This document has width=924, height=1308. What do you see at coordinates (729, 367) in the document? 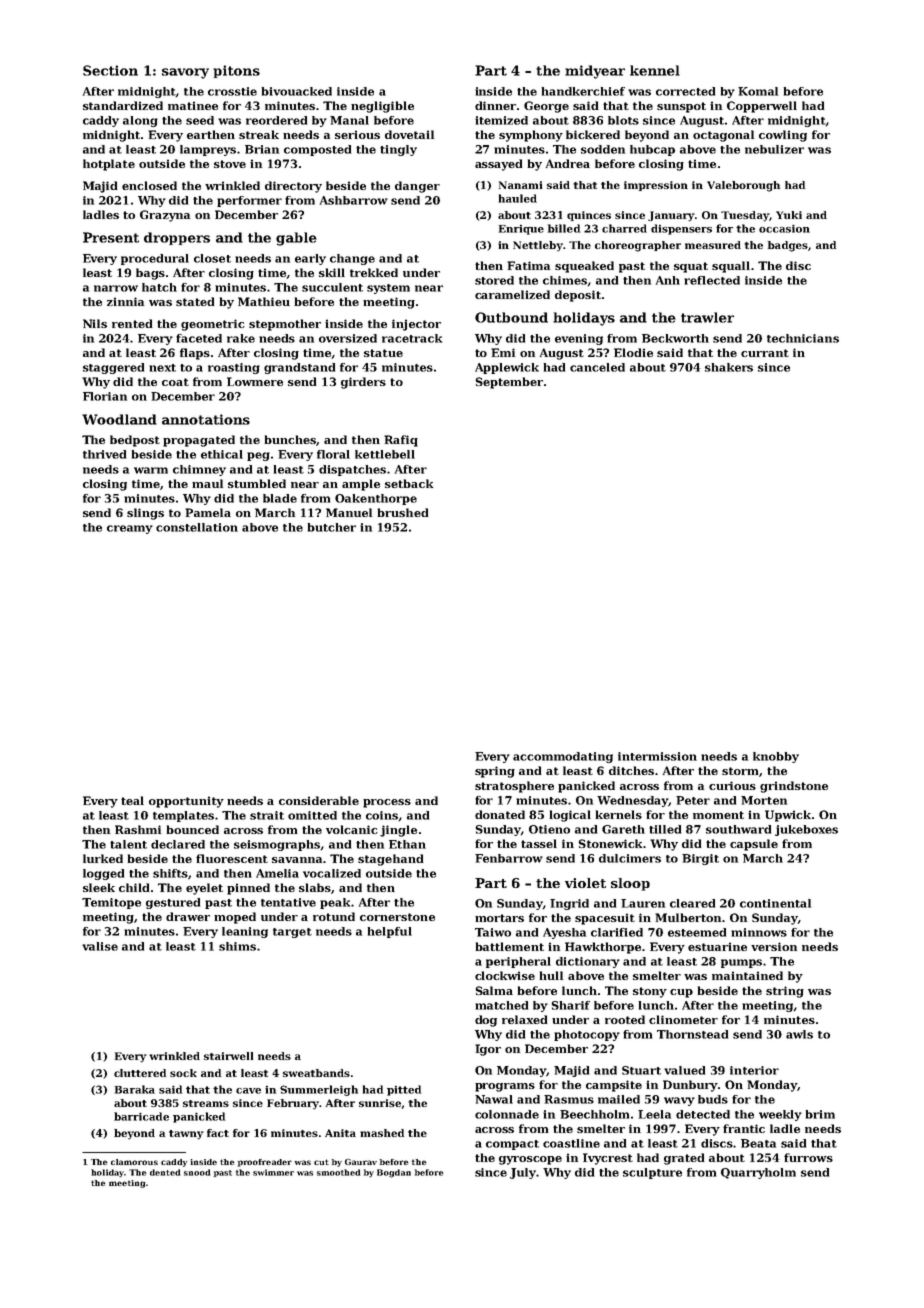
I see `shakers` at bounding box center [729, 367].
